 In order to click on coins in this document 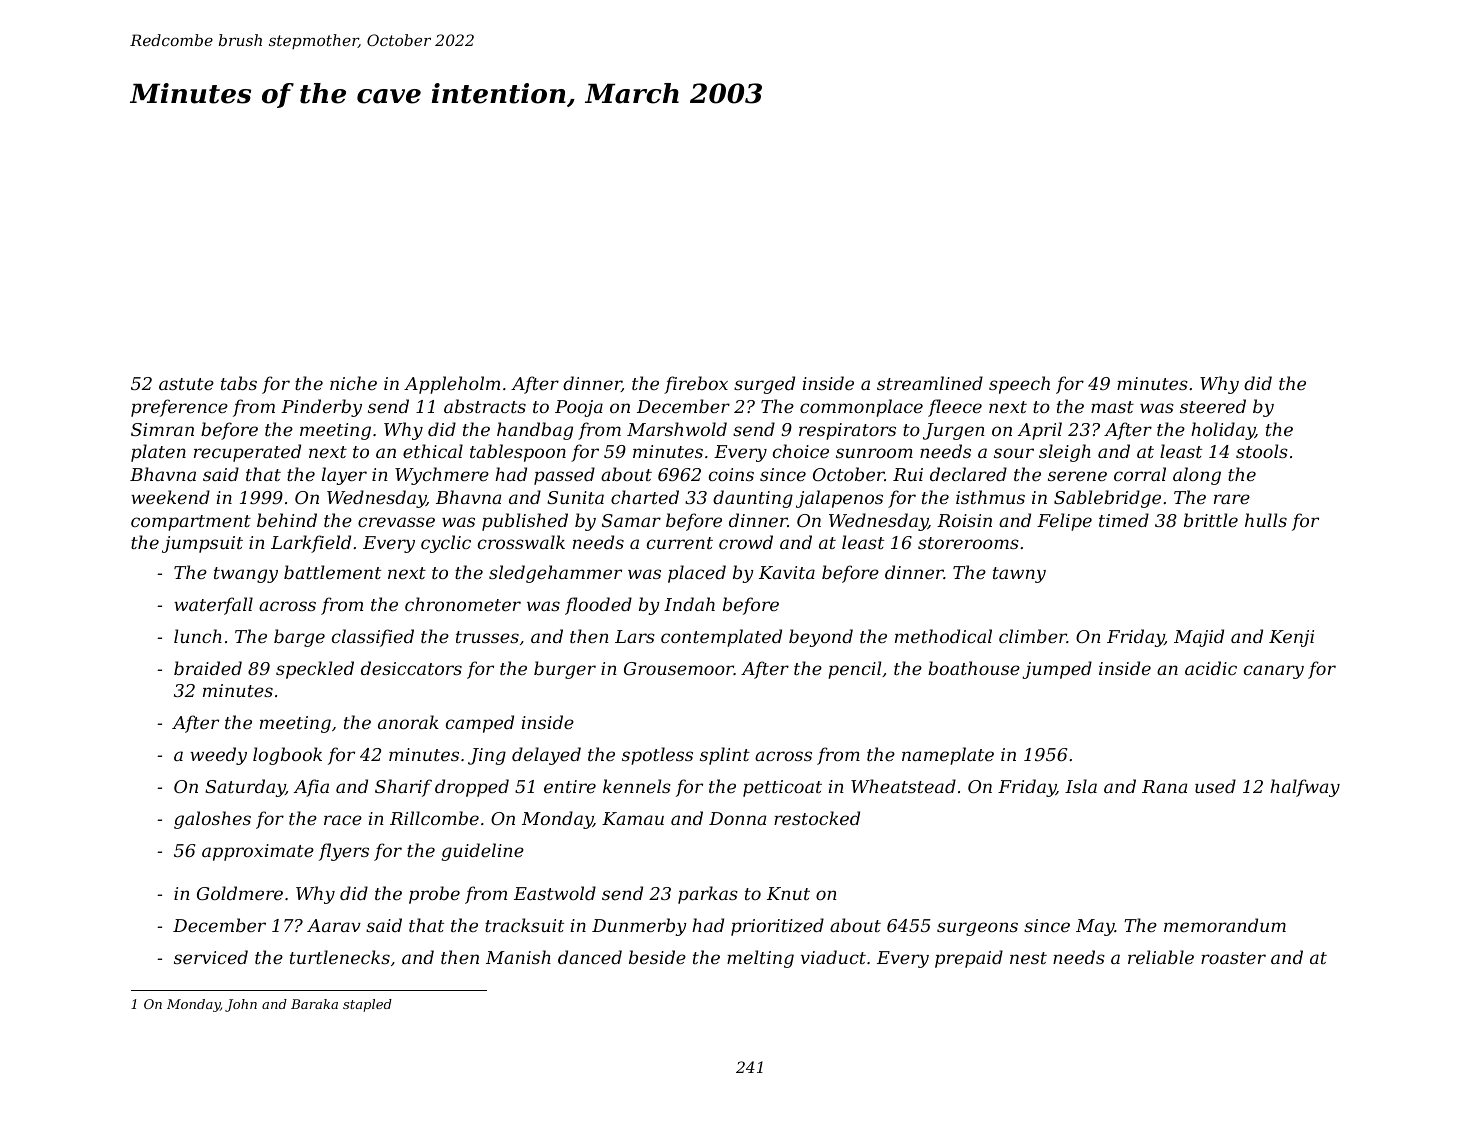, I will do `click(731, 474)`.
